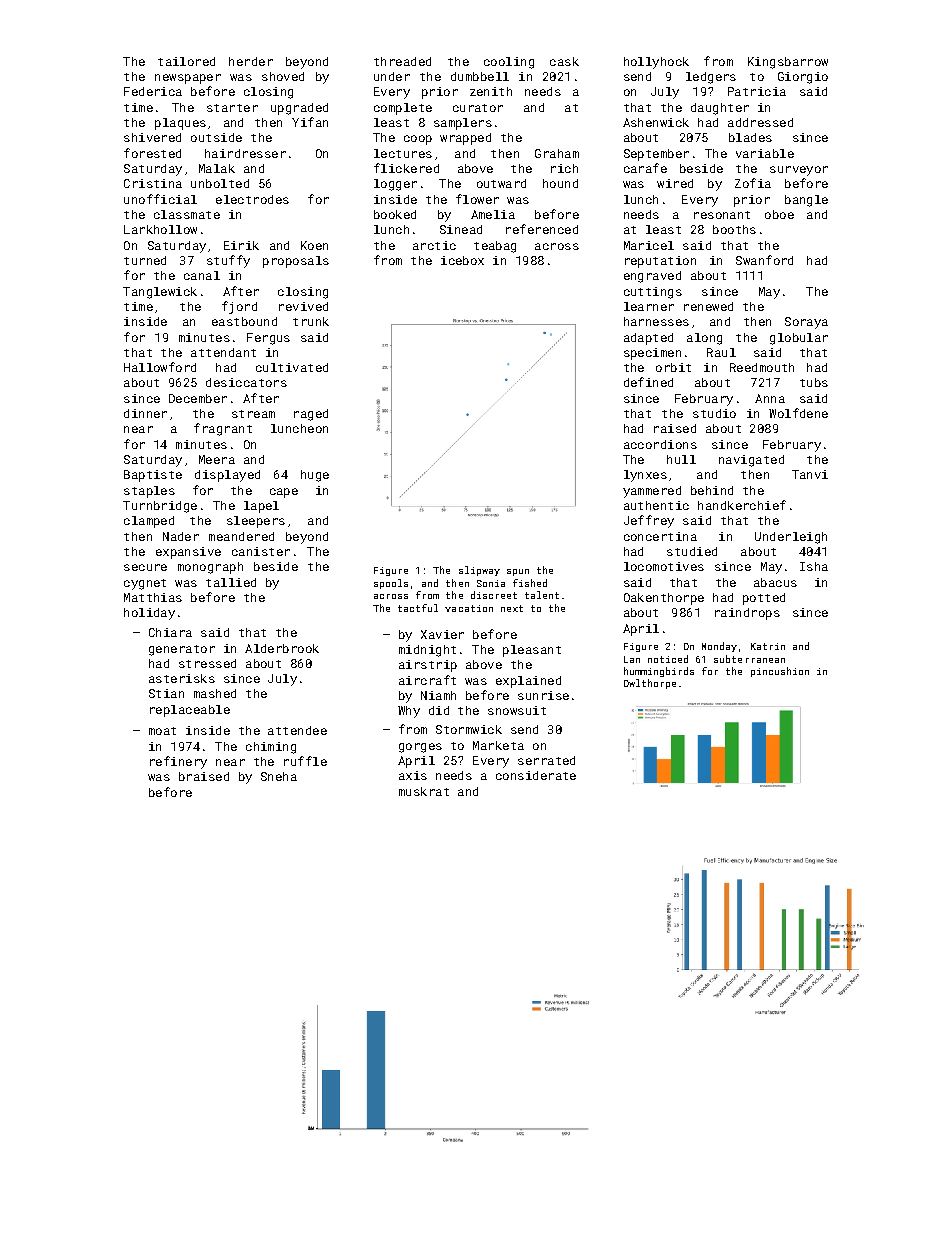  What do you see at coordinates (806, 323) in the screenshot?
I see `Soraya` at bounding box center [806, 323].
